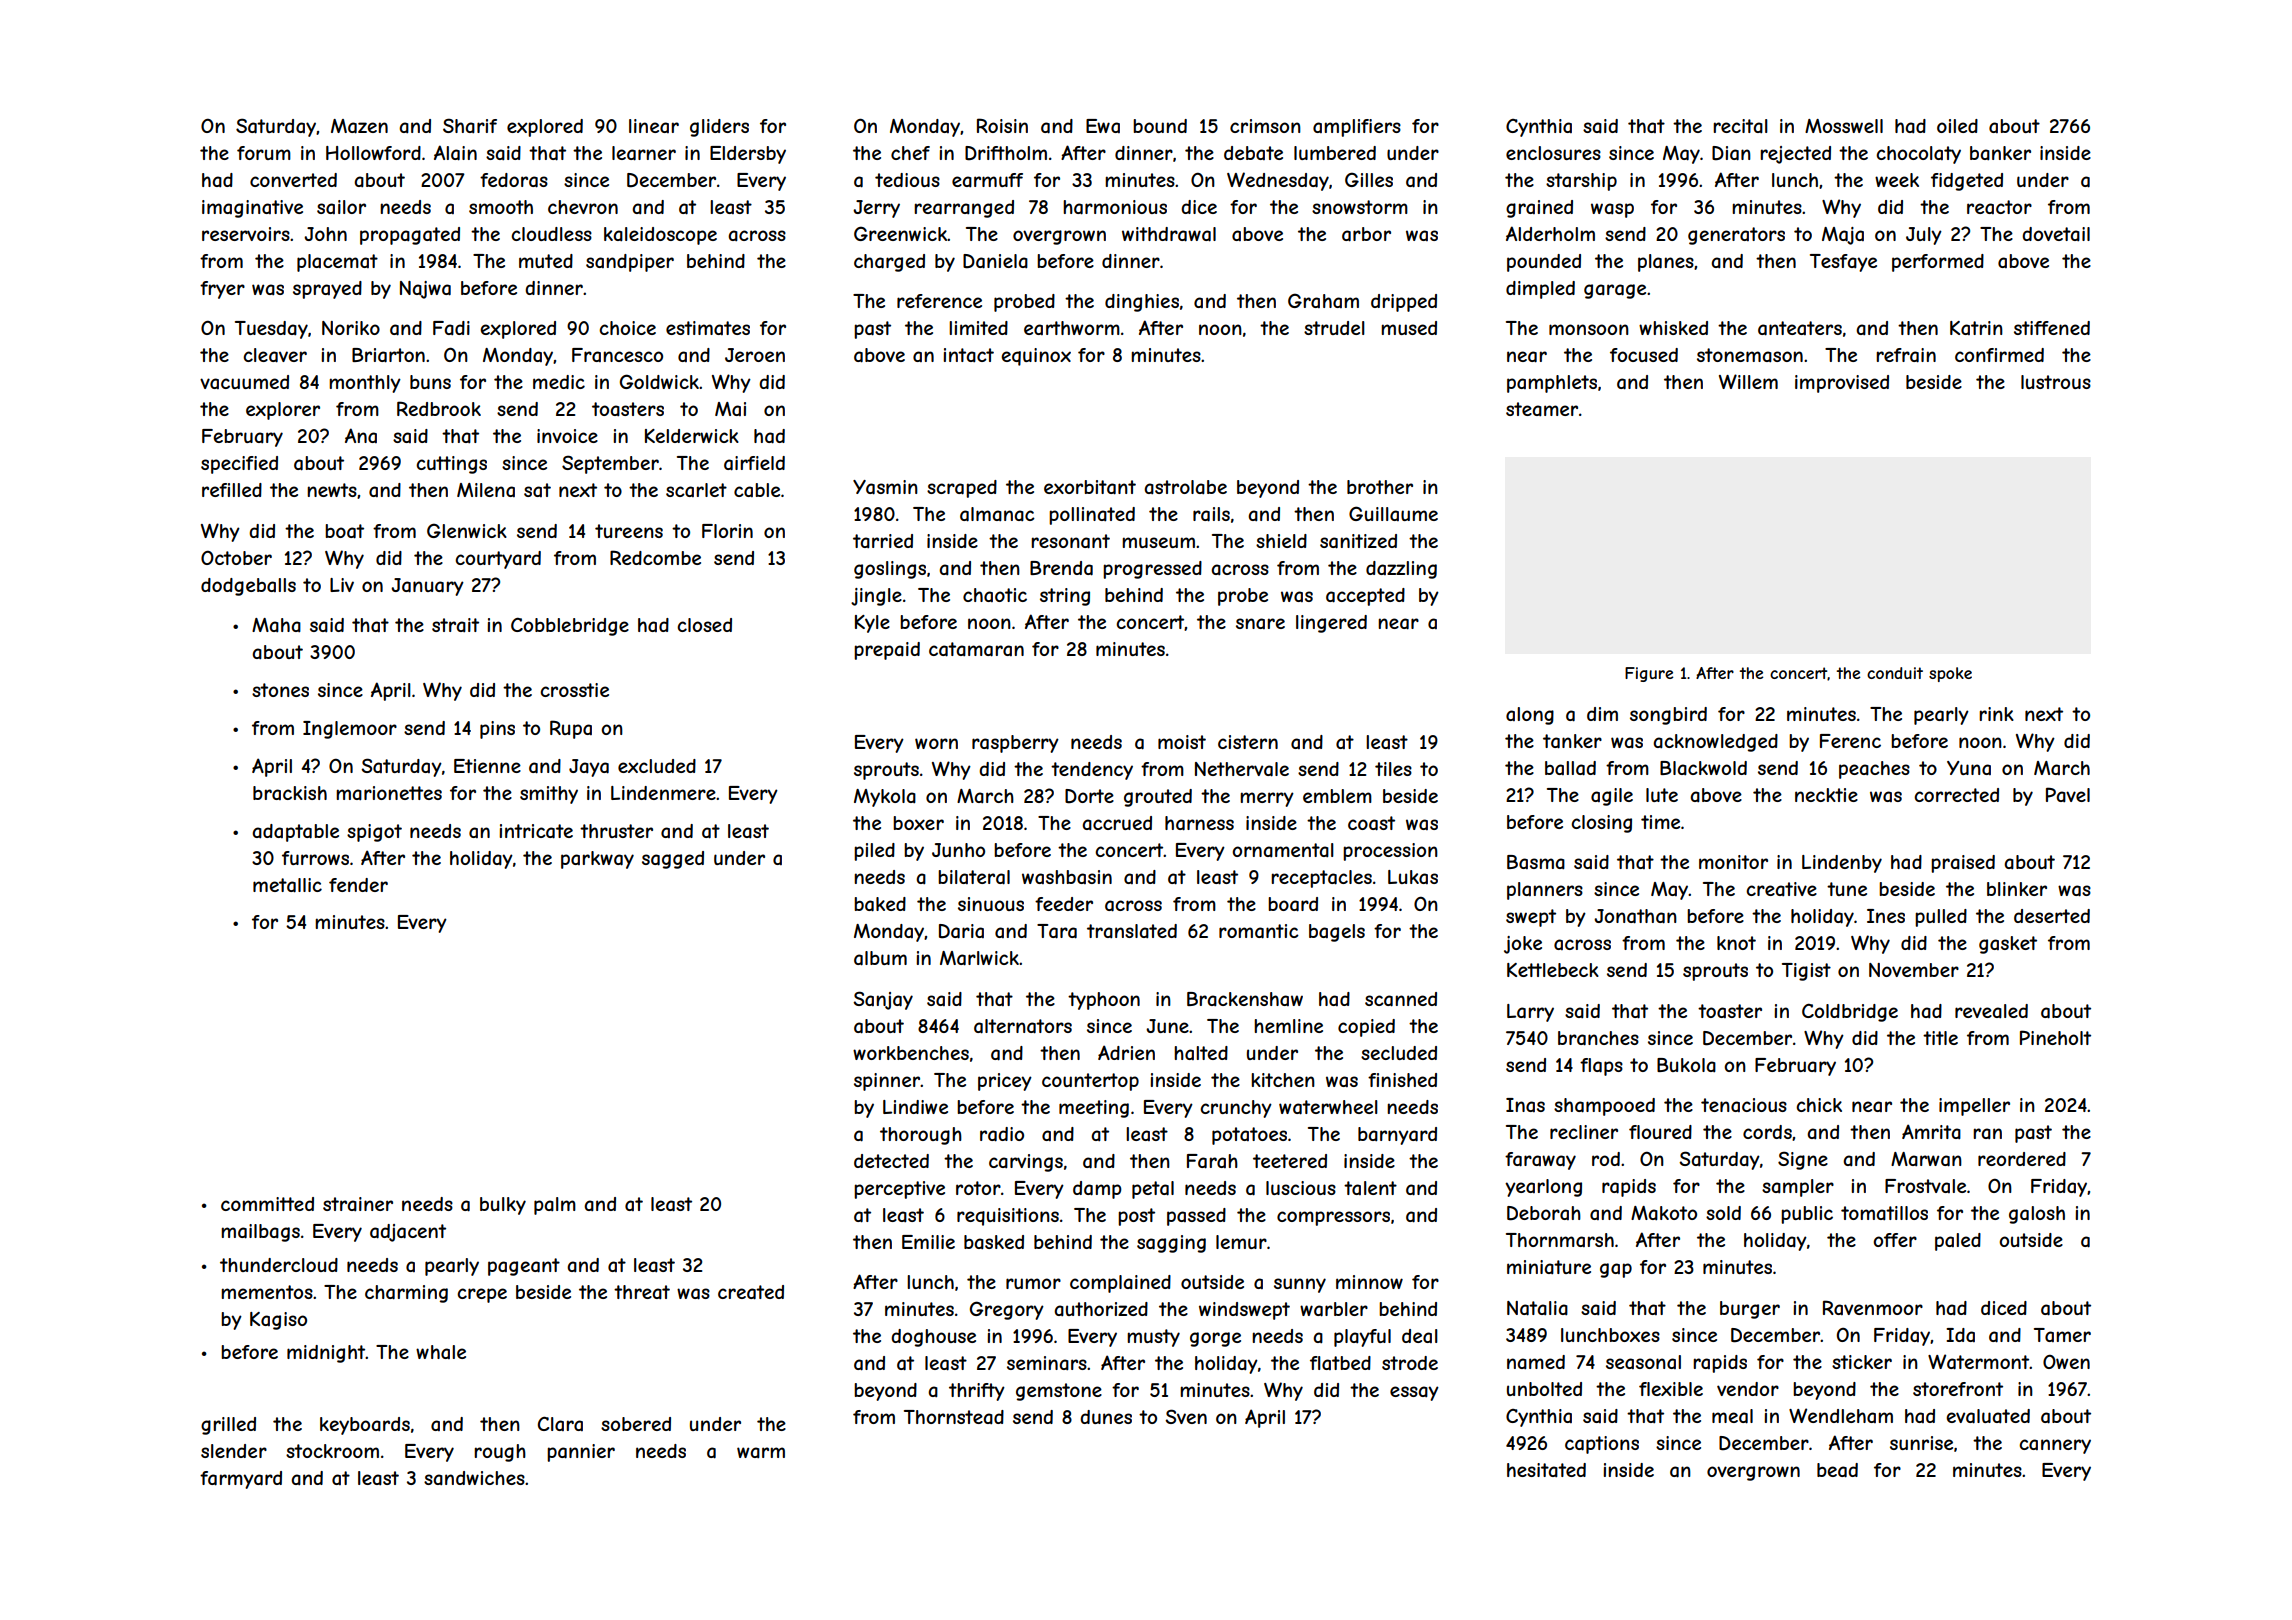 This page has height=1620, width=2292. What do you see at coordinates (1260, 623) in the page?
I see `snare` at bounding box center [1260, 623].
